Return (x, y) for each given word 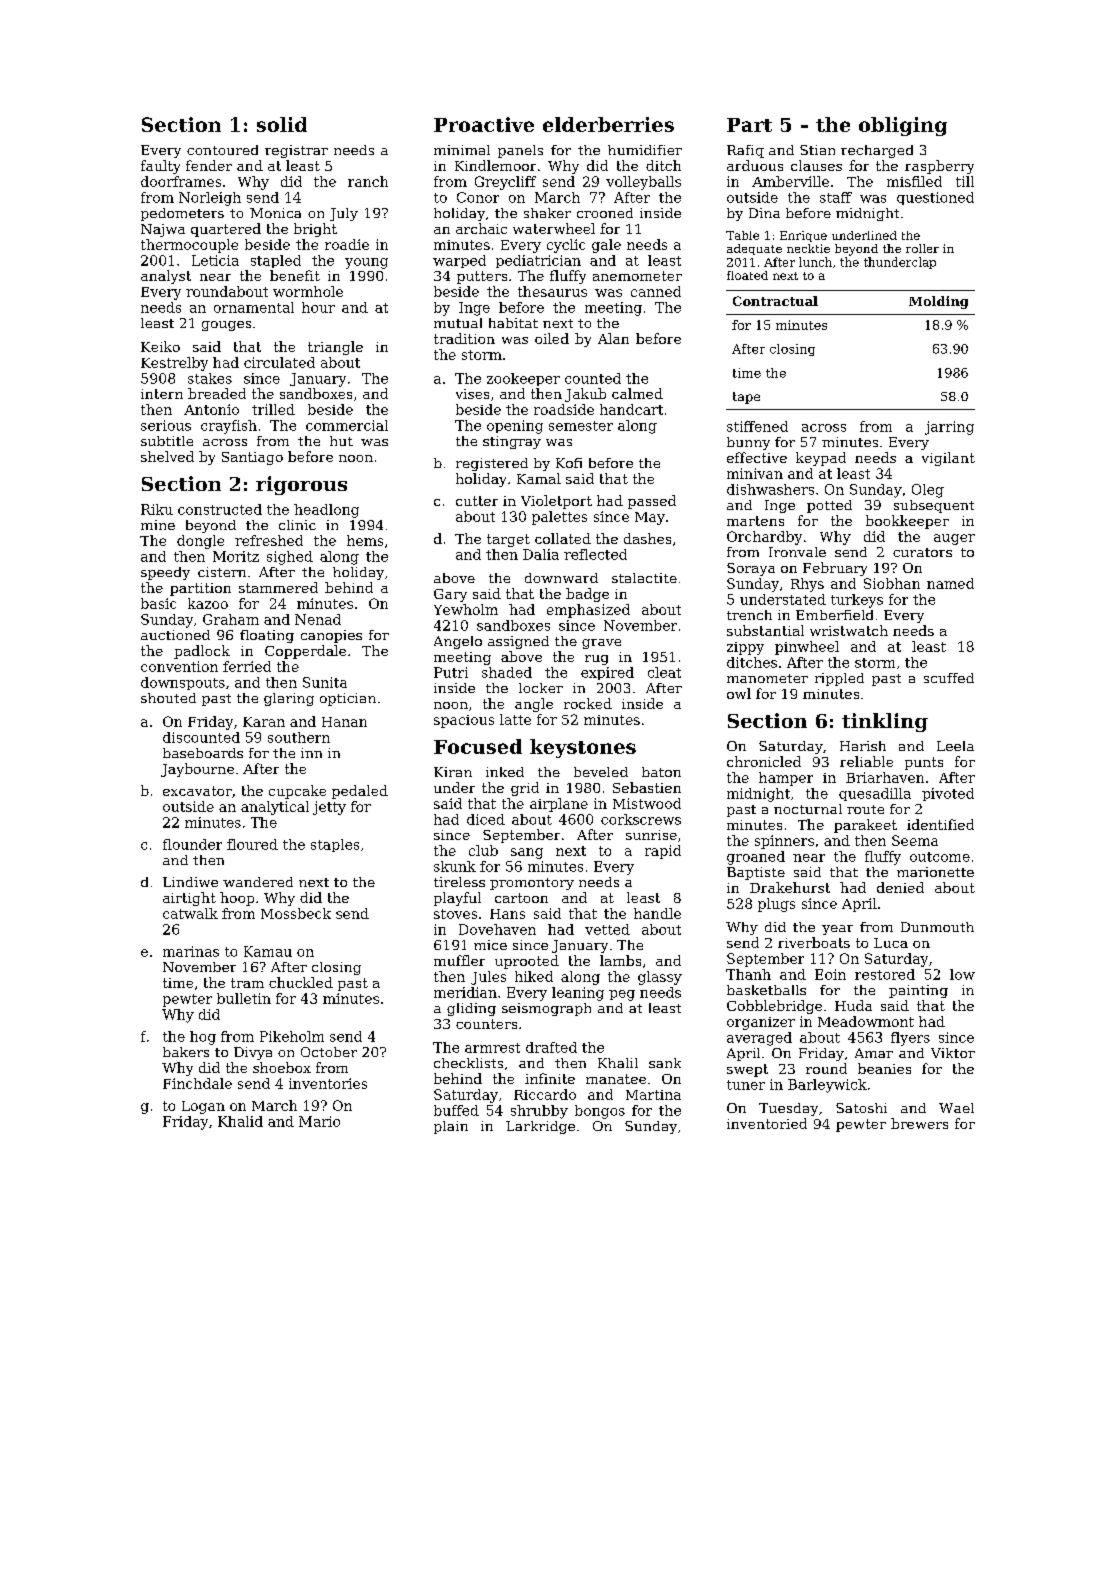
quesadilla (875, 794)
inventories (328, 1083)
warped (459, 261)
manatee (616, 1079)
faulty (160, 167)
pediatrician (538, 261)
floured (252, 844)
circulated (279, 362)
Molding (938, 302)
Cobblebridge (774, 1007)
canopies (331, 636)
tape (746, 398)
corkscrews (641, 819)
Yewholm (466, 609)
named (950, 583)
